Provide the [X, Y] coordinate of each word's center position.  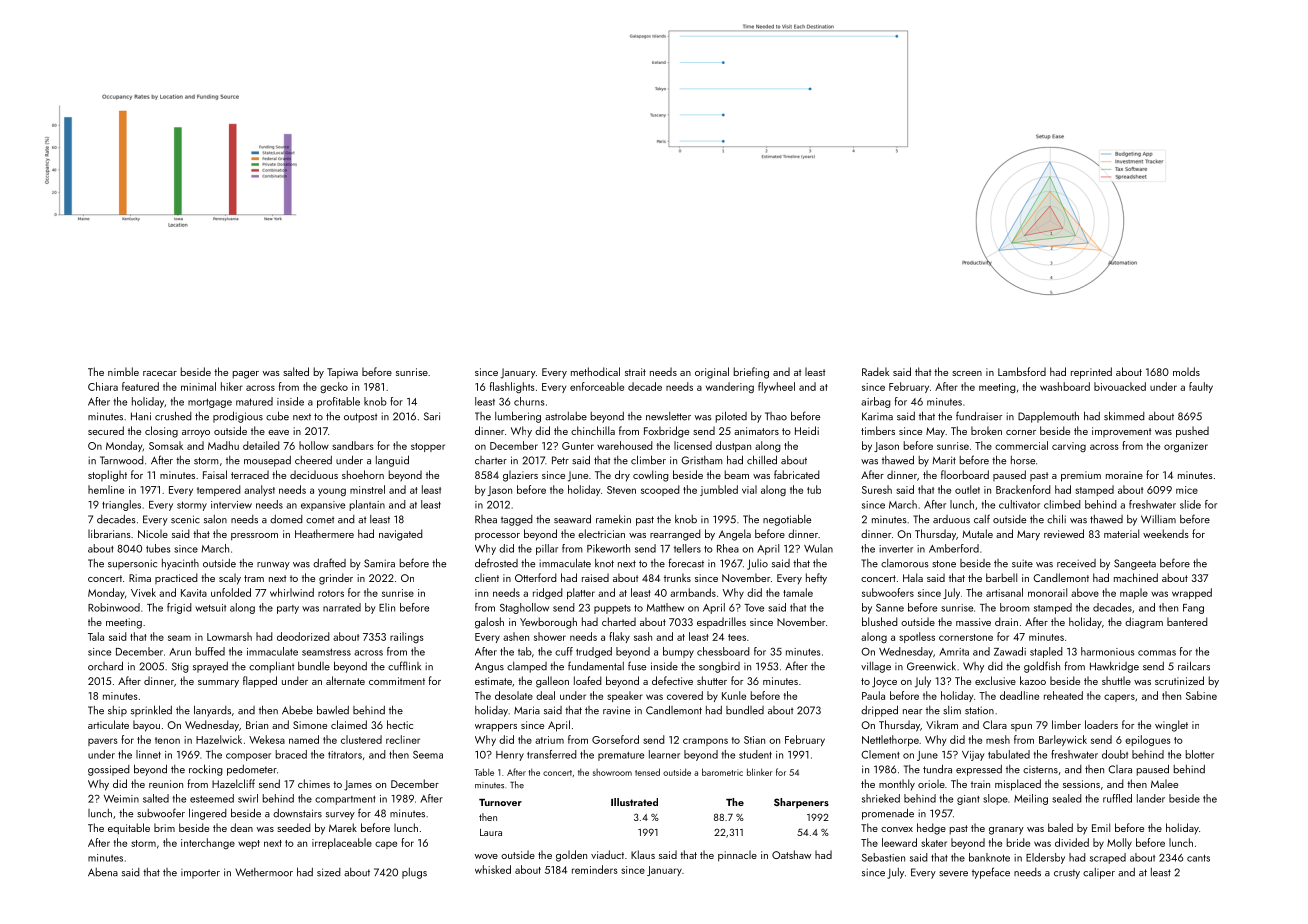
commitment [397, 681]
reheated [1063, 695]
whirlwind [292, 592]
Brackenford [1023, 489]
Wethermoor [264, 872]
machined [1136, 577]
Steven [621, 490]
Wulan [818, 548]
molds [1186, 371]
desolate [514, 695]
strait [635, 372]
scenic [185, 519]
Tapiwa [342, 373]
